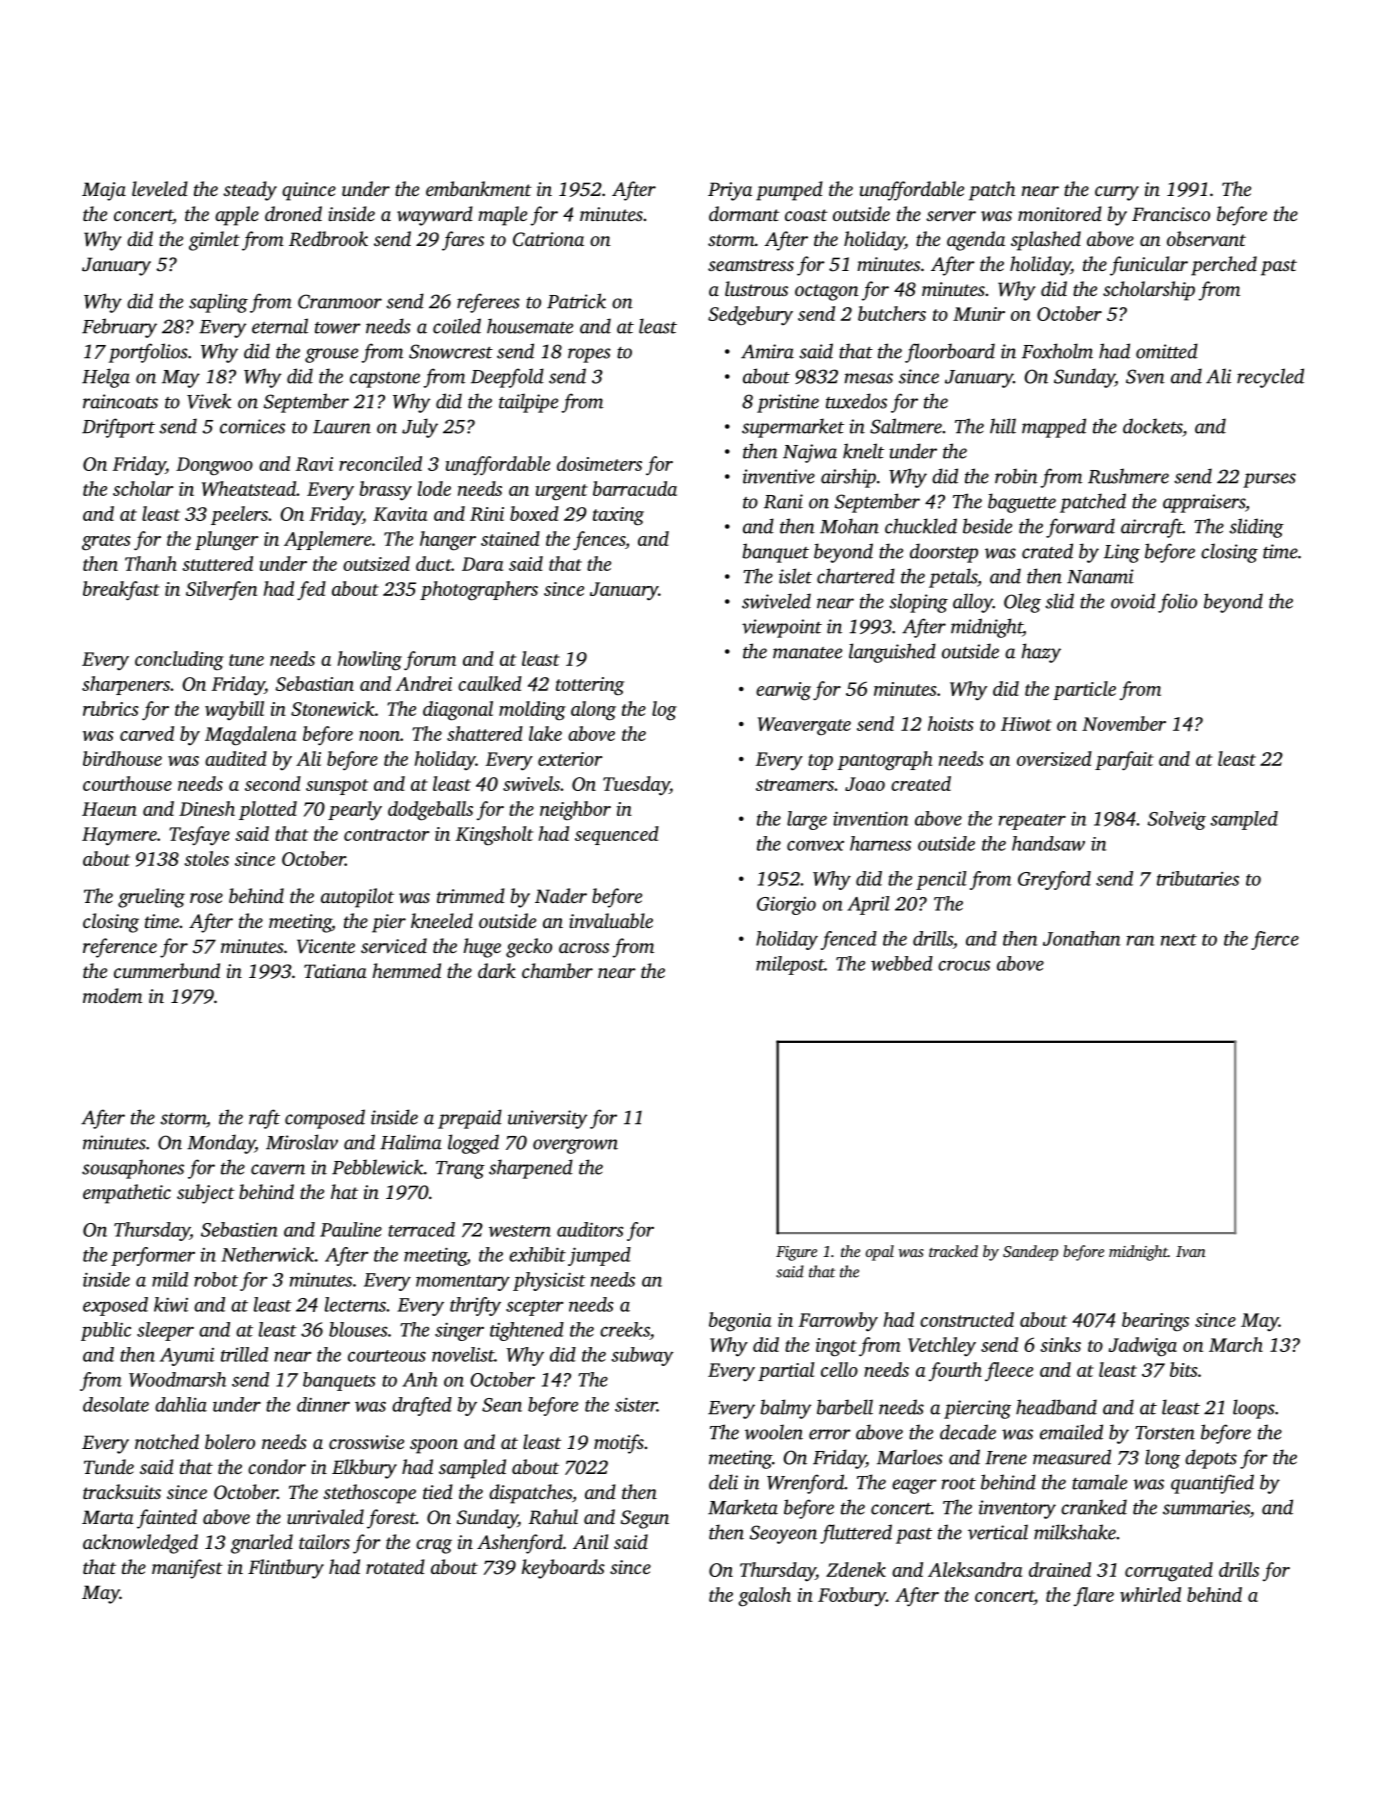  Describe the element at coordinates (635, 488) in the screenshot. I see `barracuda` at that location.
